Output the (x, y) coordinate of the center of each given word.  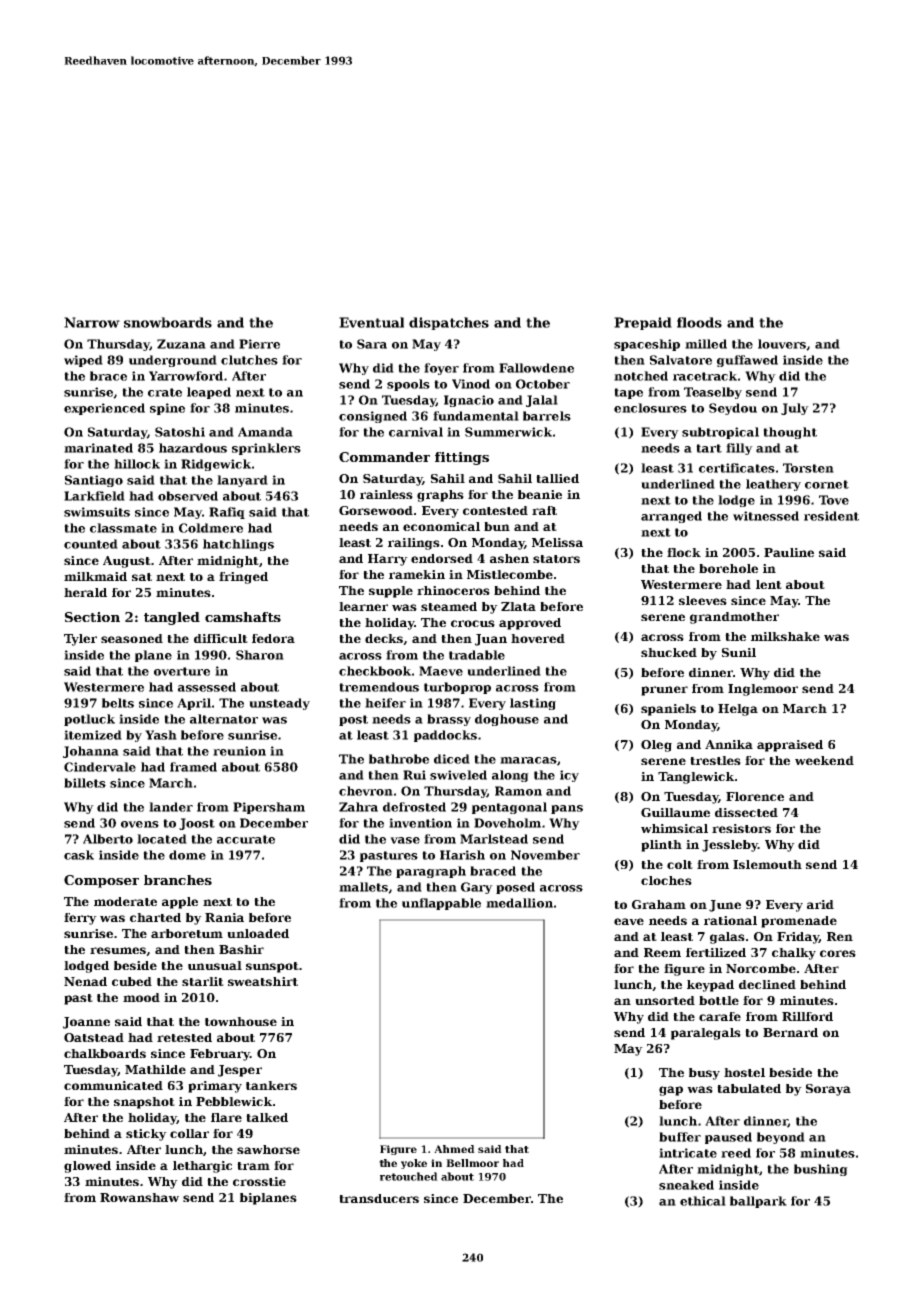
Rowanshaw (139, 1197)
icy (569, 776)
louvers (782, 344)
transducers (379, 1198)
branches (178, 880)
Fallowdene (536, 368)
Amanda (265, 432)
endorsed (442, 558)
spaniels (668, 710)
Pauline (789, 552)
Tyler (80, 640)
